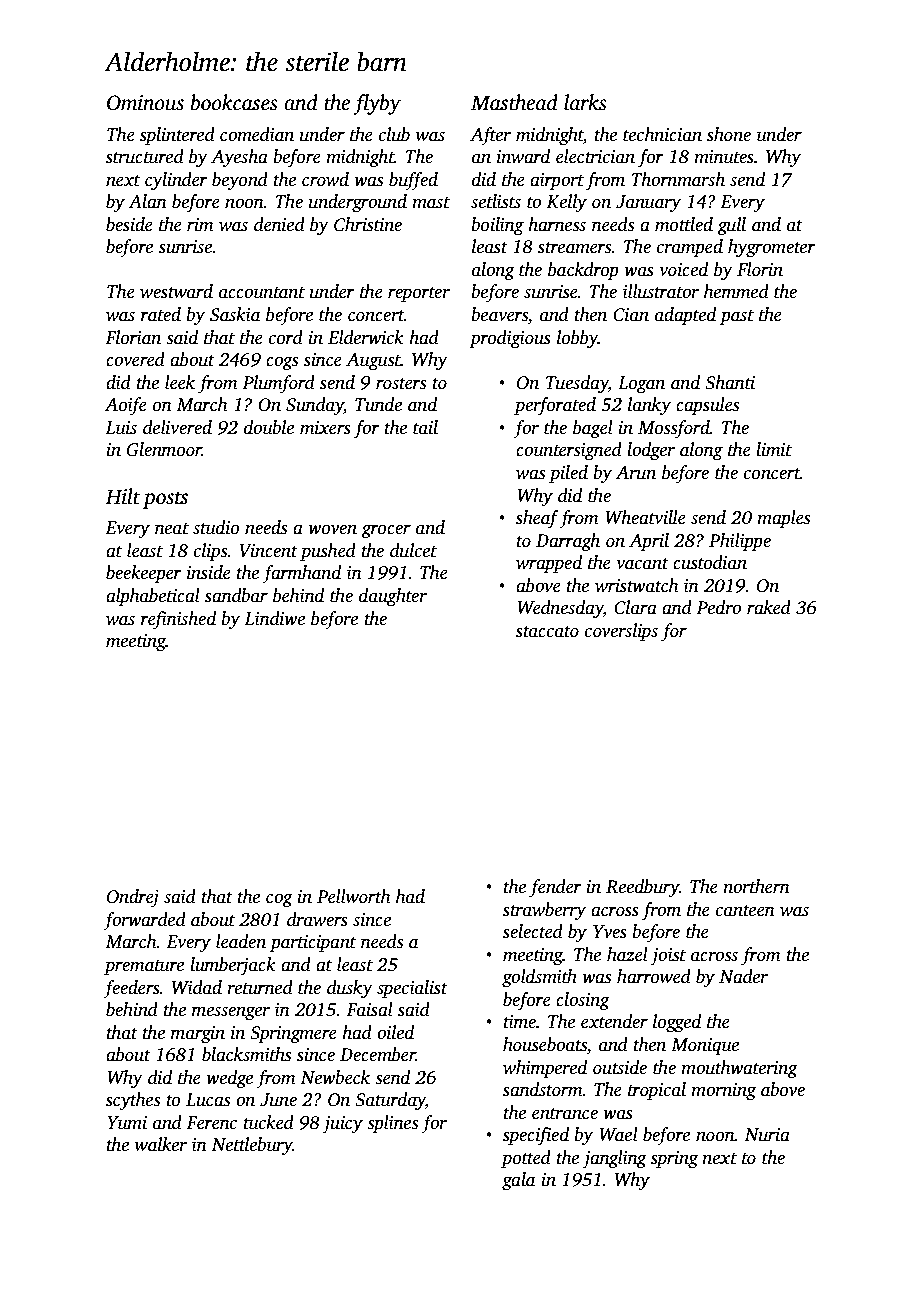 The image size is (924, 1308). I want to click on time, so click(519, 1022).
